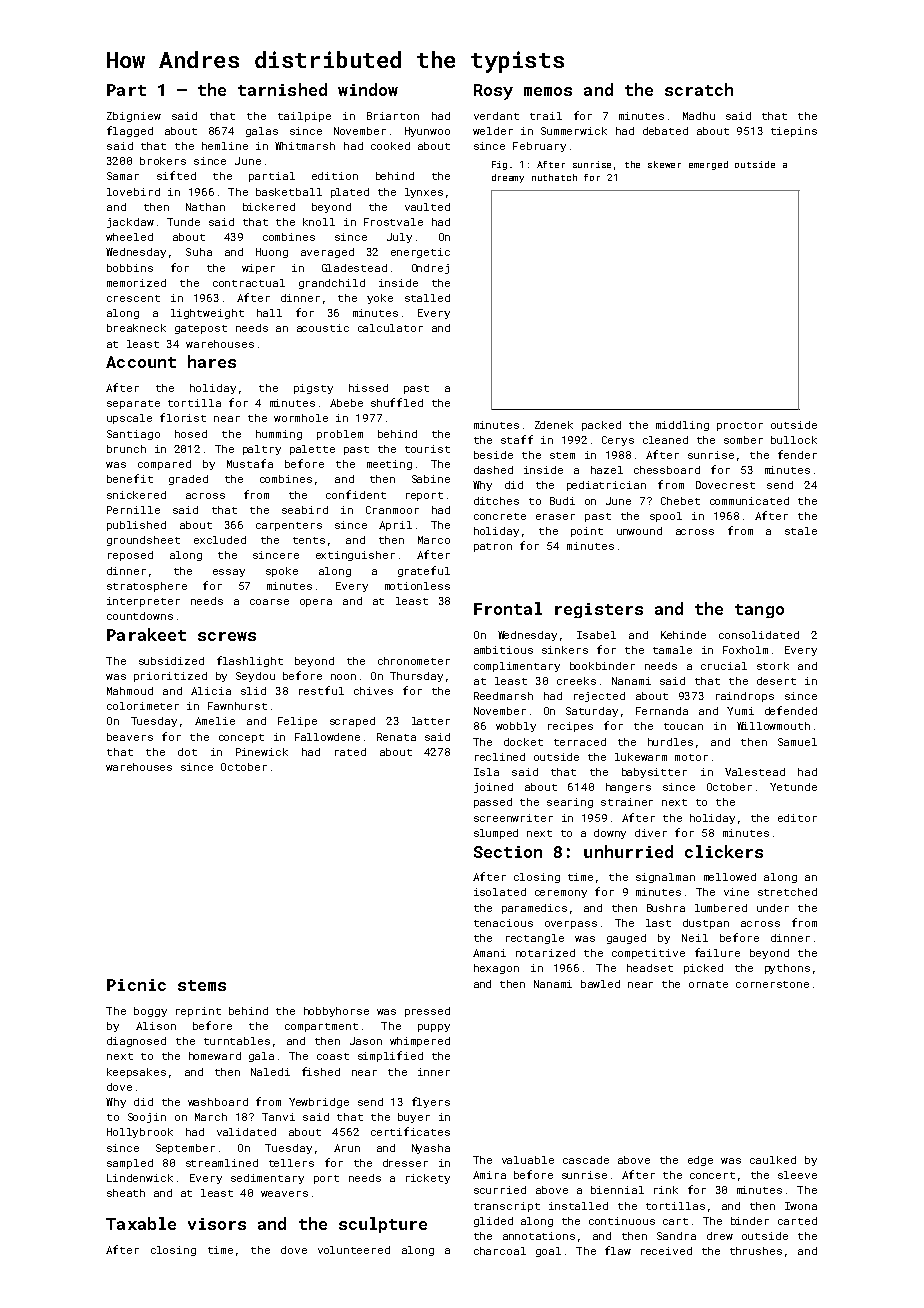 This document has width=924, height=1308. I want to click on beavers, so click(130, 737).
